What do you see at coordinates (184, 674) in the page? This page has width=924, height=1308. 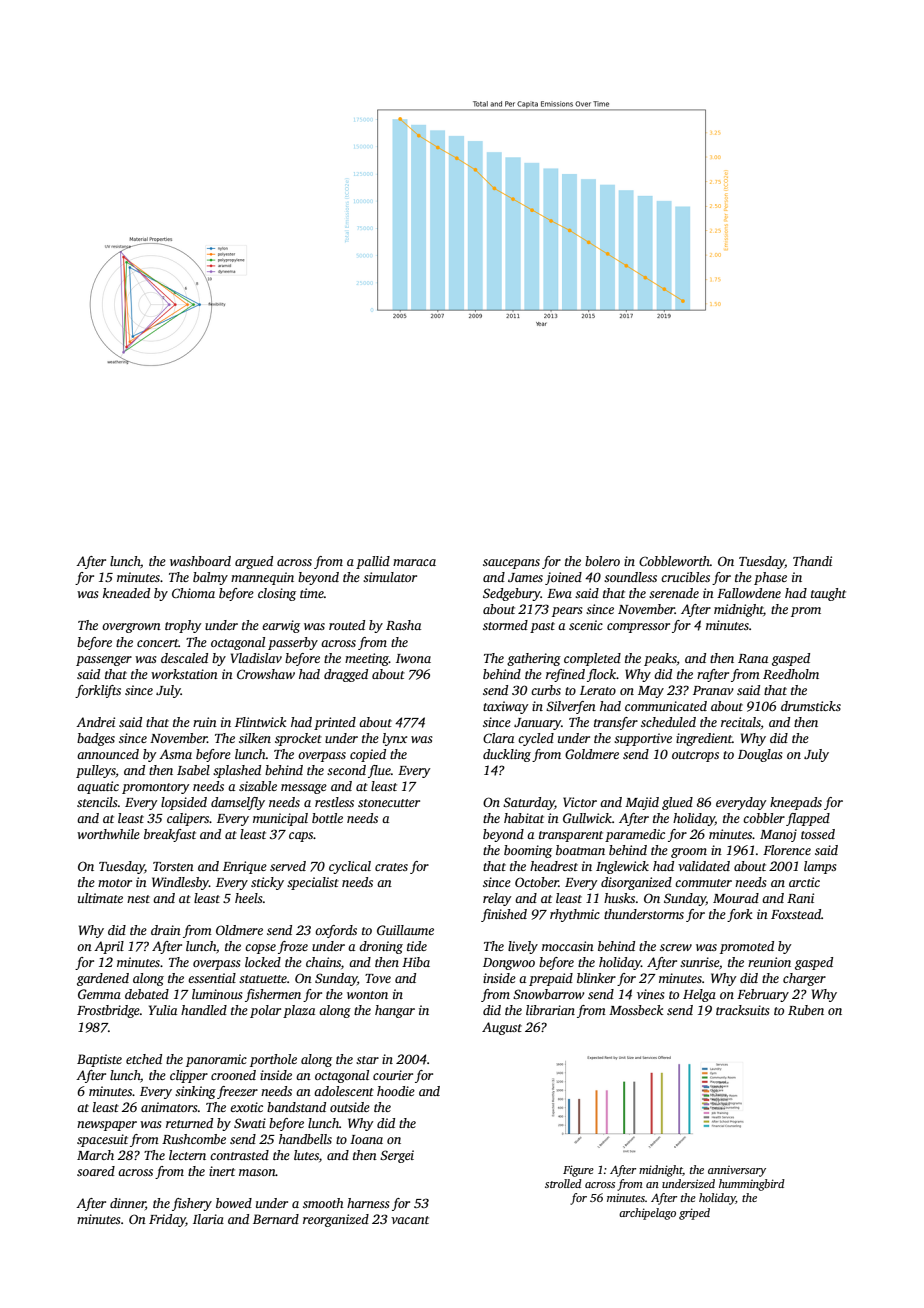 I see `workstation` at bounding box center [184, 674].
